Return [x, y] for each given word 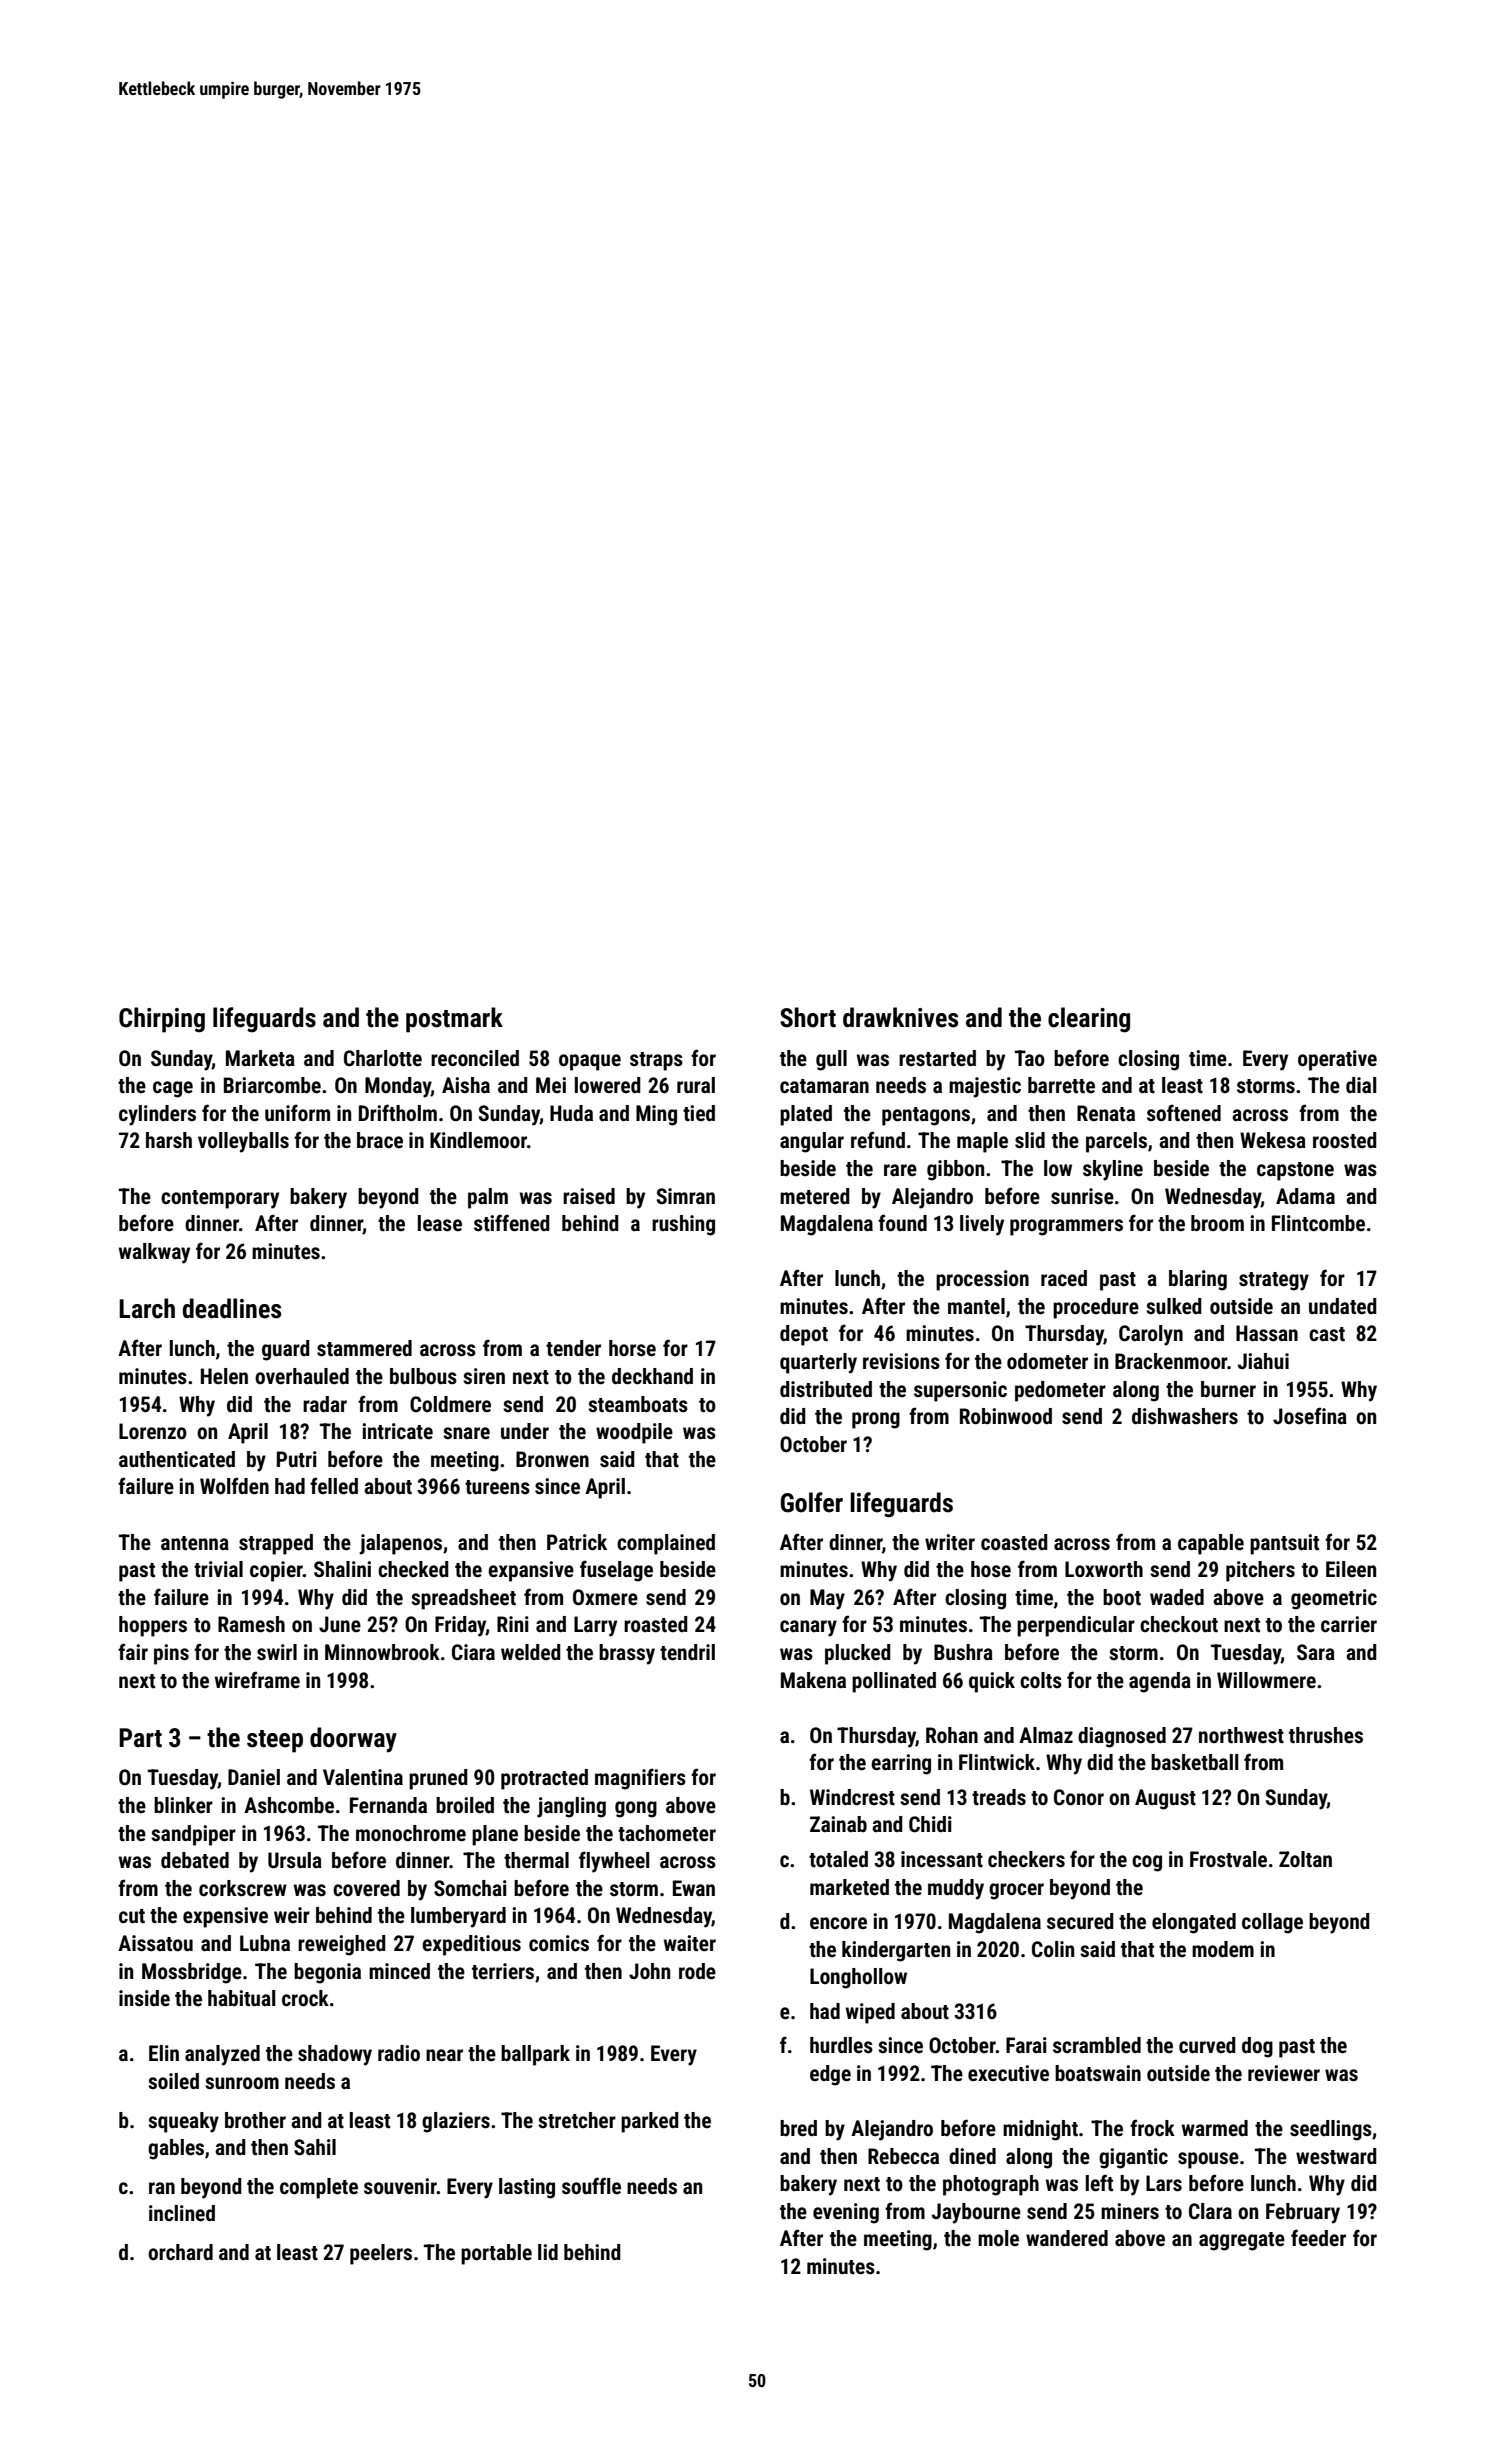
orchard [180, 2252]
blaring [1198, 1280]
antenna [195, 1543]
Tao [1030, 1058]
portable [496, 2254]
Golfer [812, 1502]
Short [808, 1017]
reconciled [475, 1058]
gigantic [1133, 2158]
